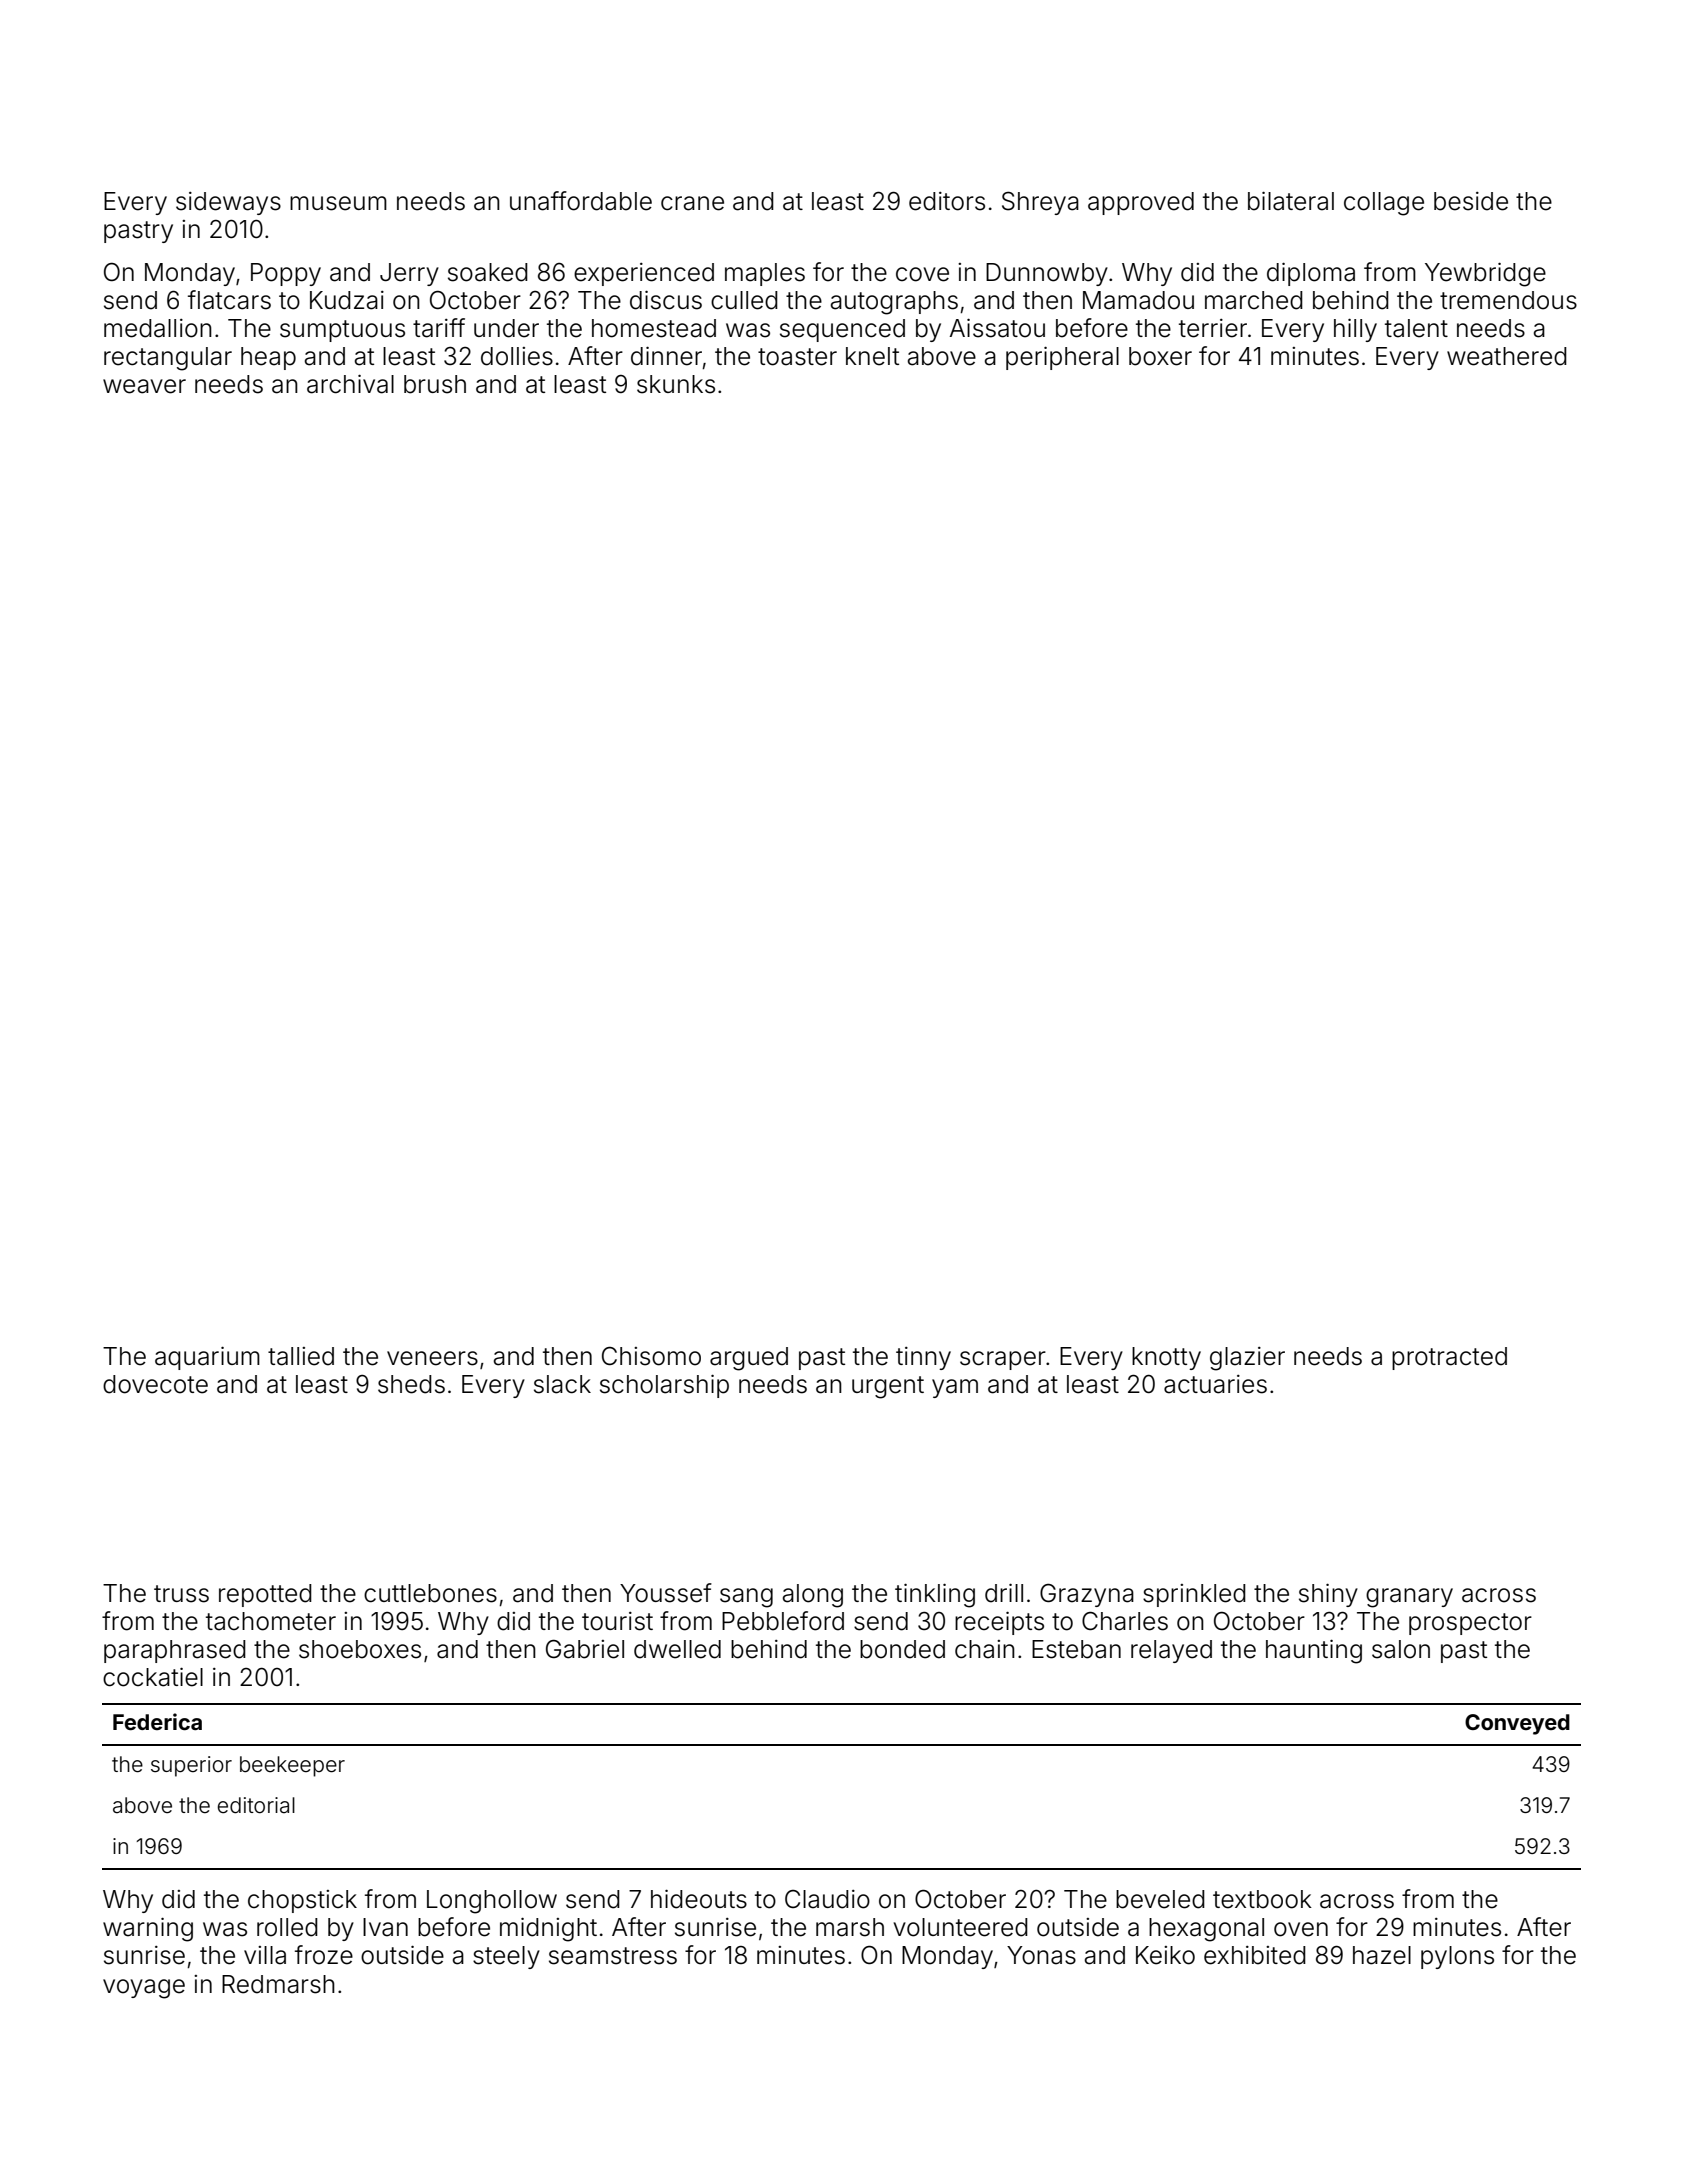 The image size is (1683, 2178). I want to click on weathered, so click(1507, 356).
